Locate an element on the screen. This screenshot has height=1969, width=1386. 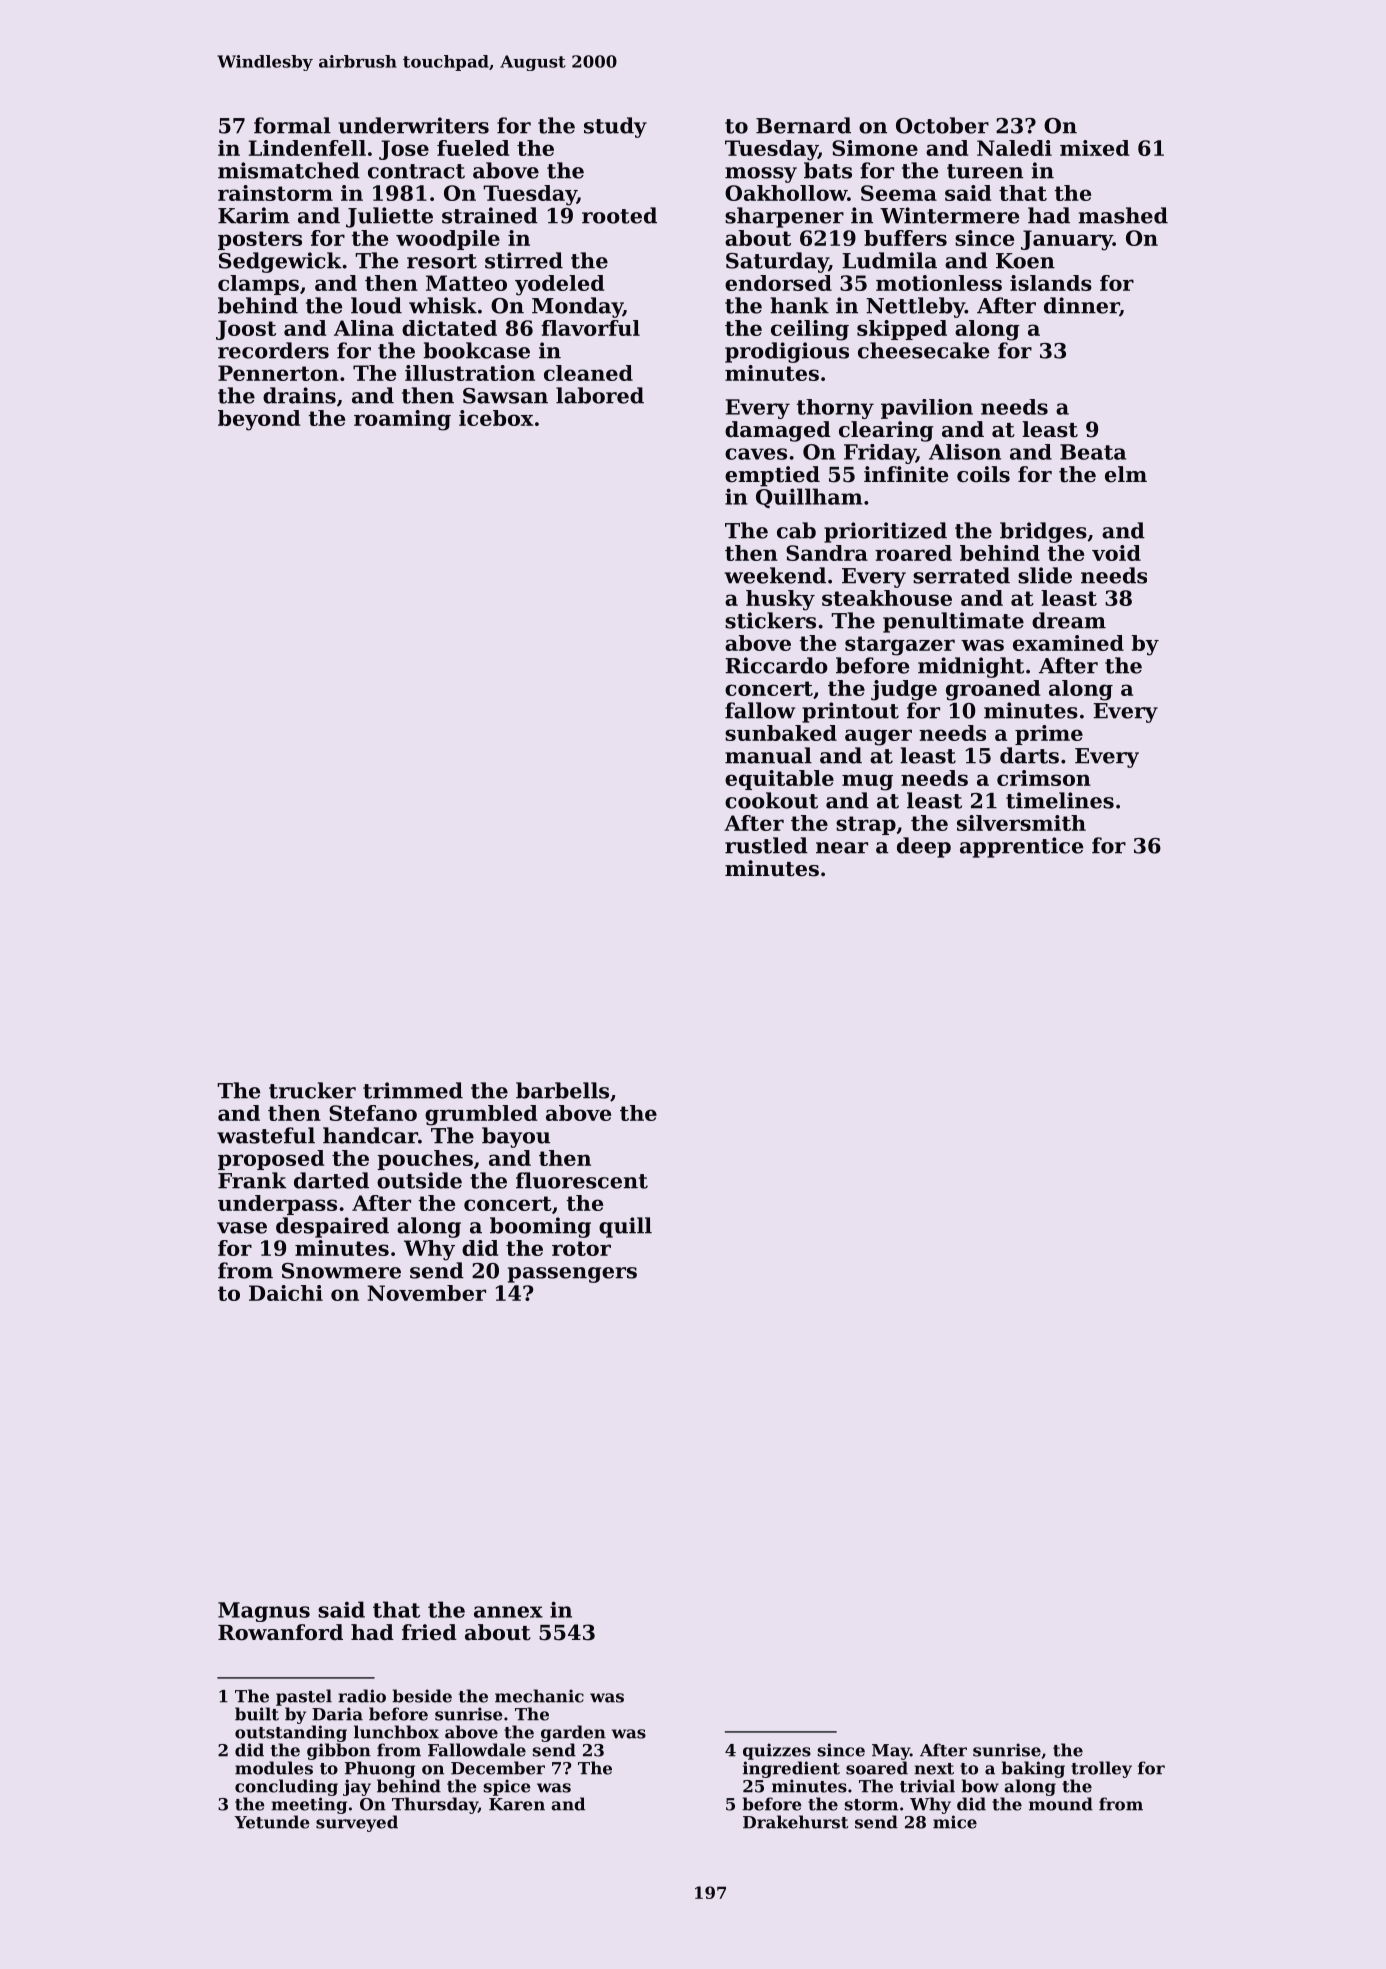
Matteo is located at coordinates (466, 283).
